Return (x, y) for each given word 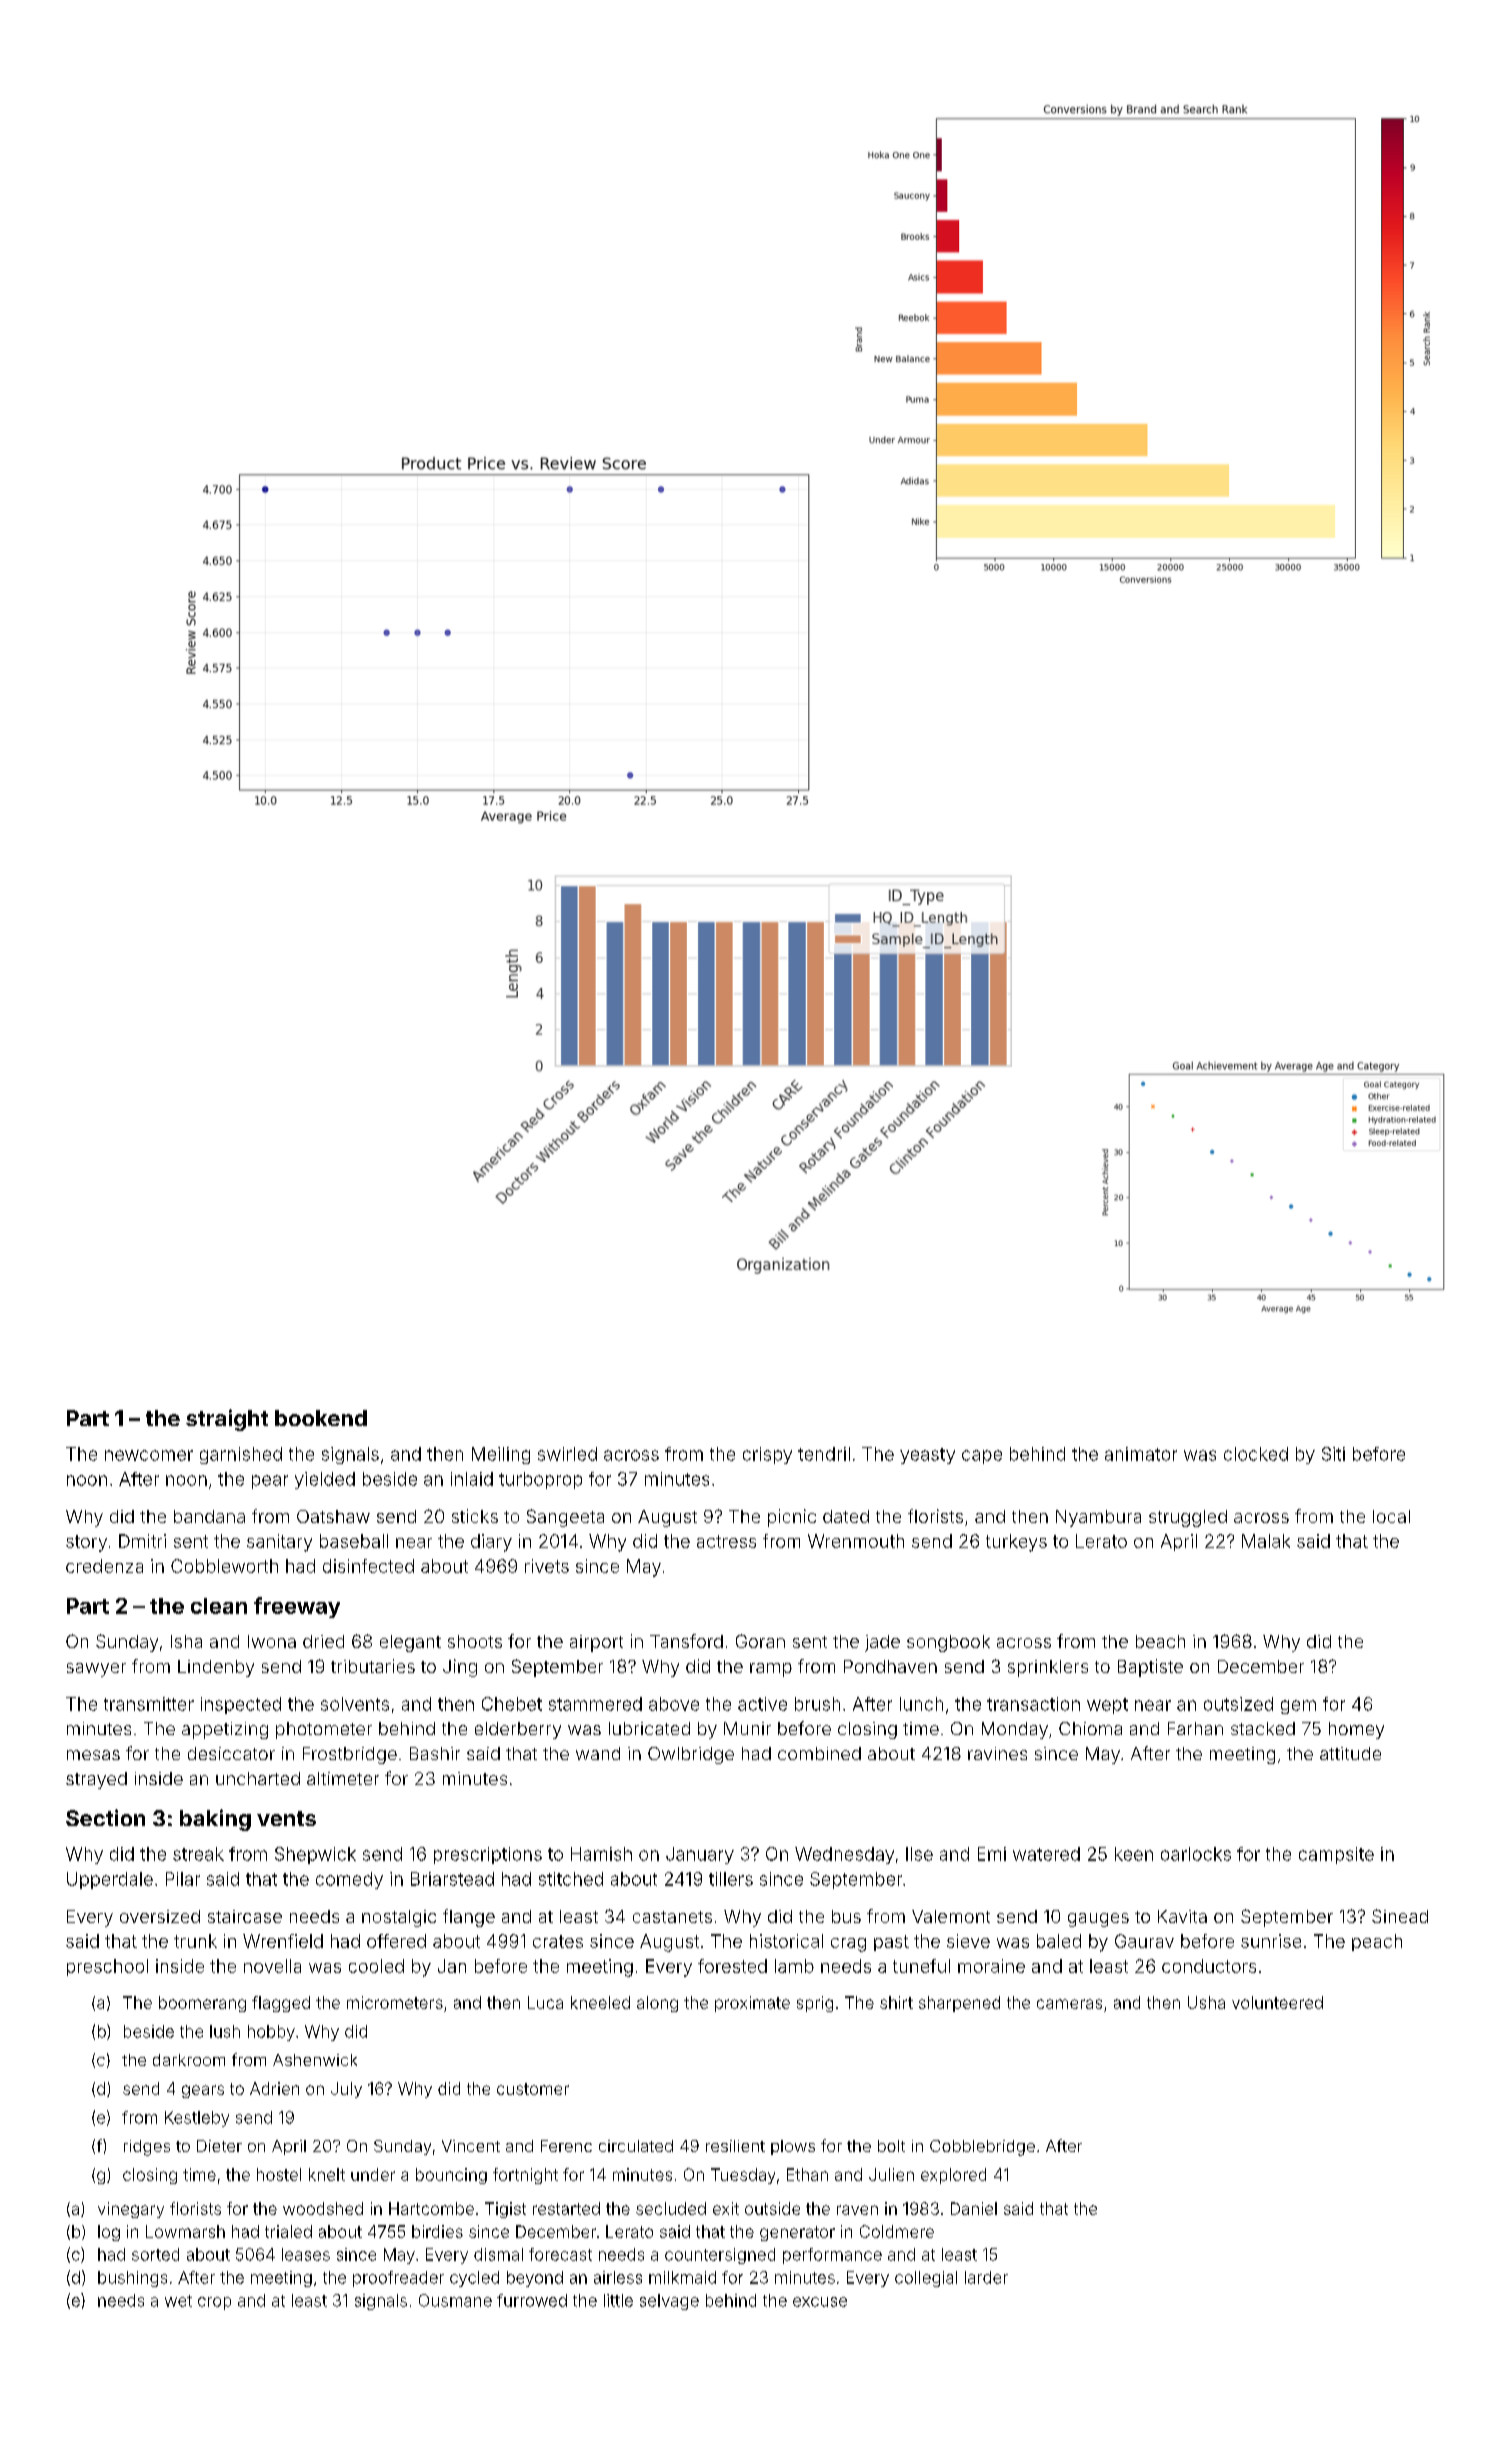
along (657, 2004)
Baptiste (1150, 1668)
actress (726, 1541)
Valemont (951, 1916)
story (86, 1543)
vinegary (131, 2210)
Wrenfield (283, 1941)
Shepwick (315, 1855)
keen (1134, 1854)
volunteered (1277, 2002)
